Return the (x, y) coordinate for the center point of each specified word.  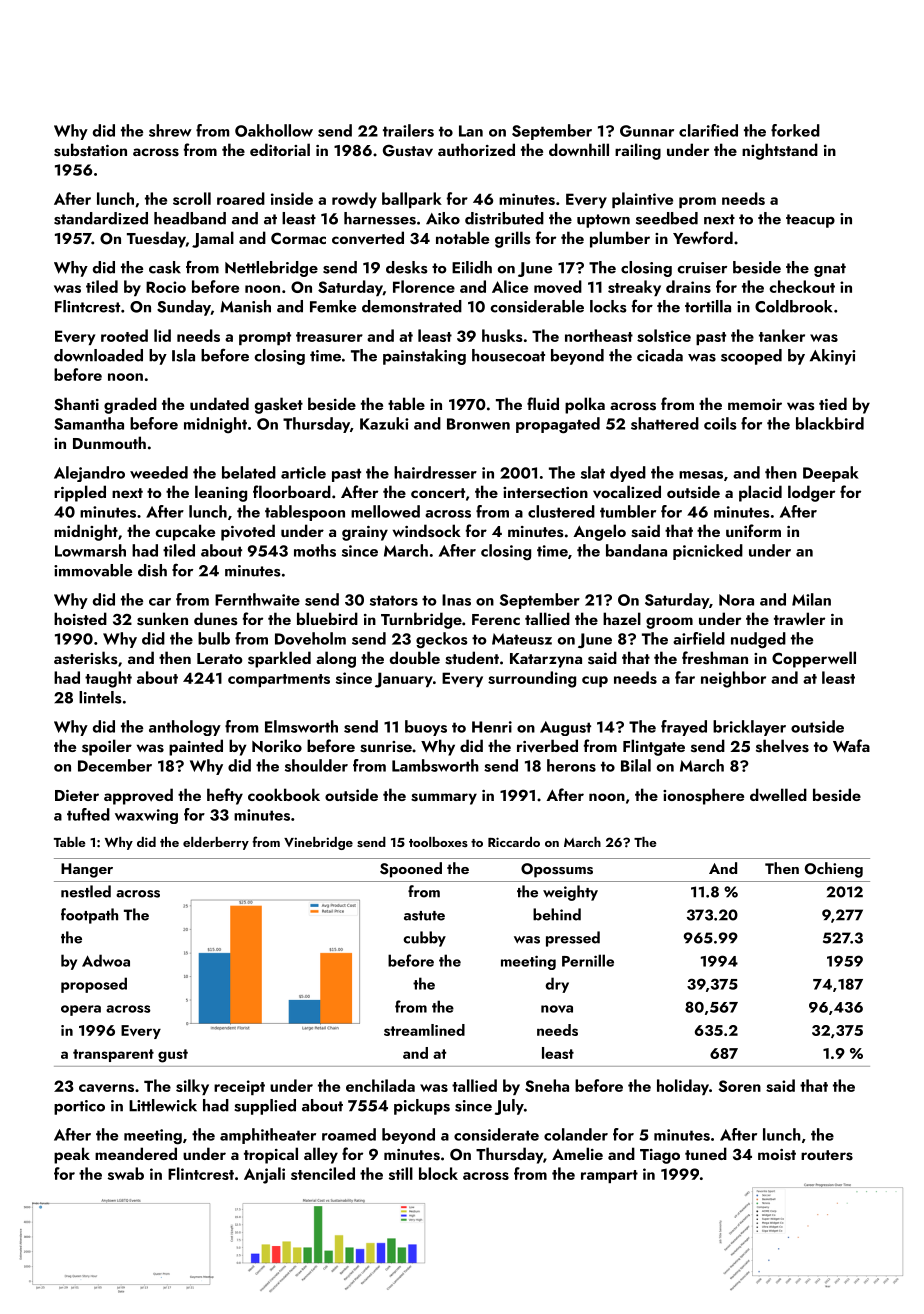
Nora (736, 600)
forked (795, 130)
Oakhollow (274, 130)
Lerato (220, 658)
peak (72, 1155)
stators (394, 600)
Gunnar (647, 131)
